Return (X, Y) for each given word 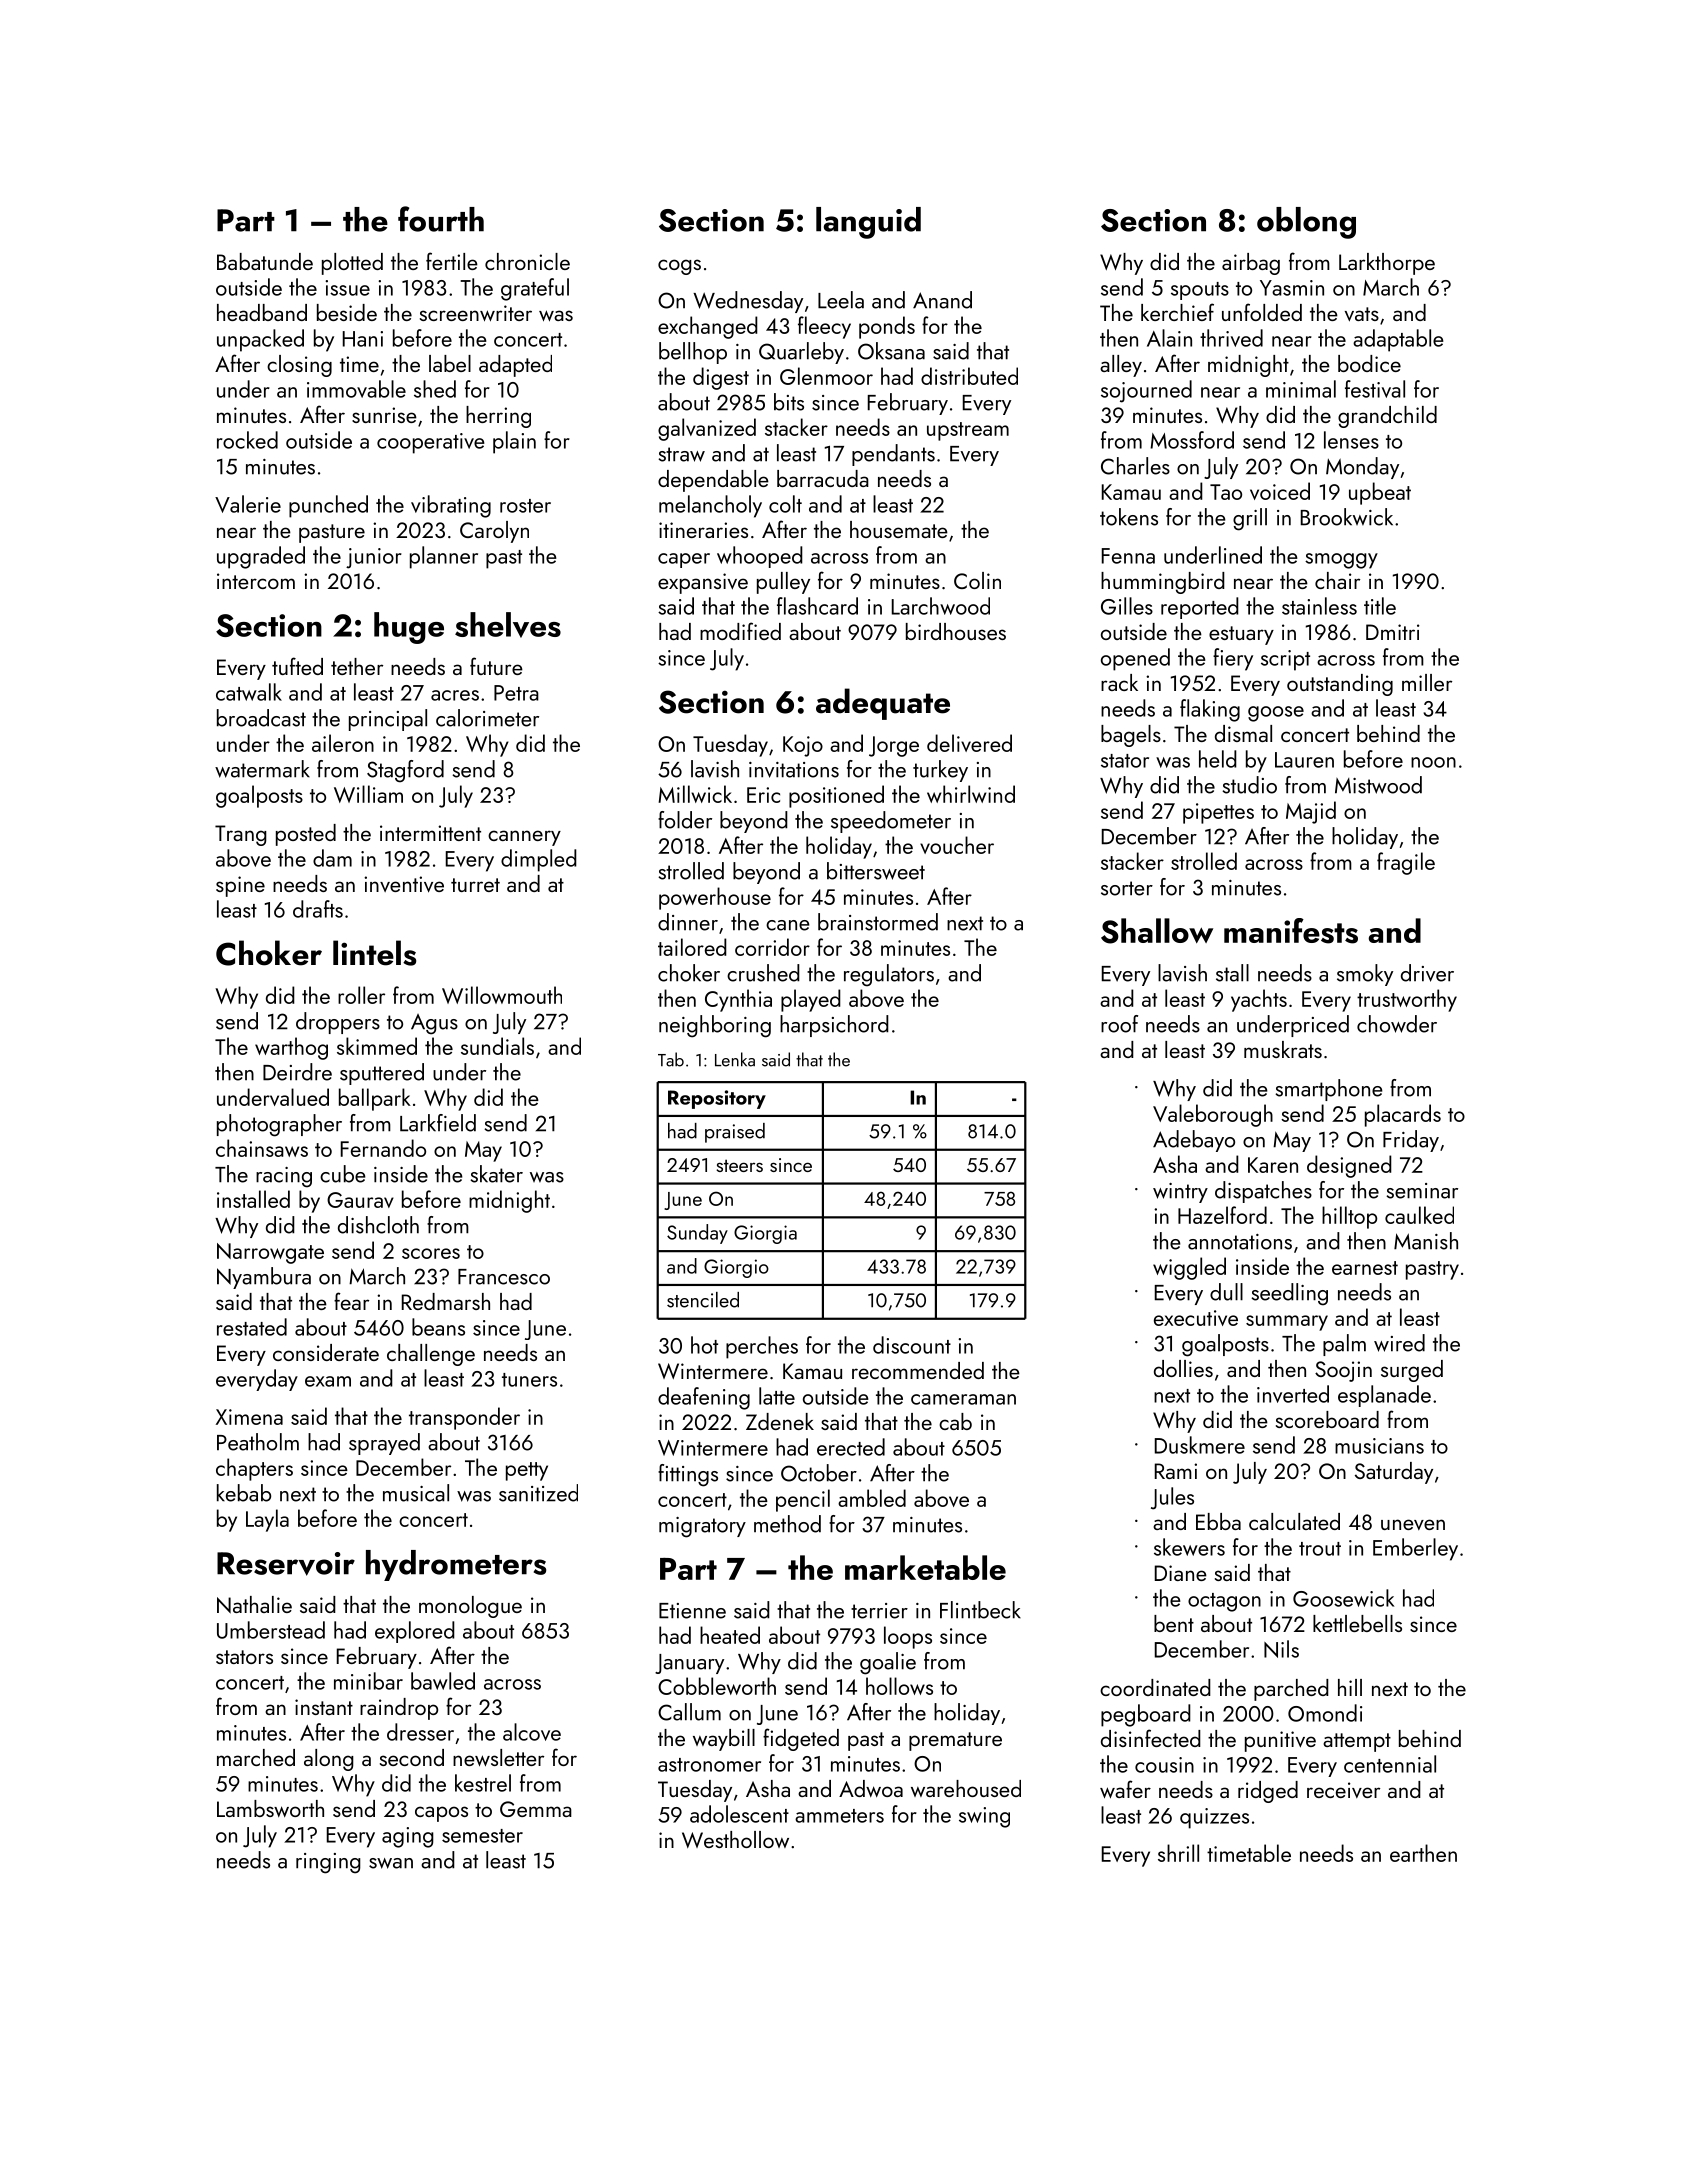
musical (416, 1493)
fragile (1406, 863)
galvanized (707, 429)
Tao (1226, 492)
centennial (1390, 1764)
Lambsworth (270, 1808)
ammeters (839, 1816)
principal (388, 720)
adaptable (1398, 340)
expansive (703, 583)
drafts (318, 909)
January (689, 1664)
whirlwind (971, 794)
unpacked (260, 340)
